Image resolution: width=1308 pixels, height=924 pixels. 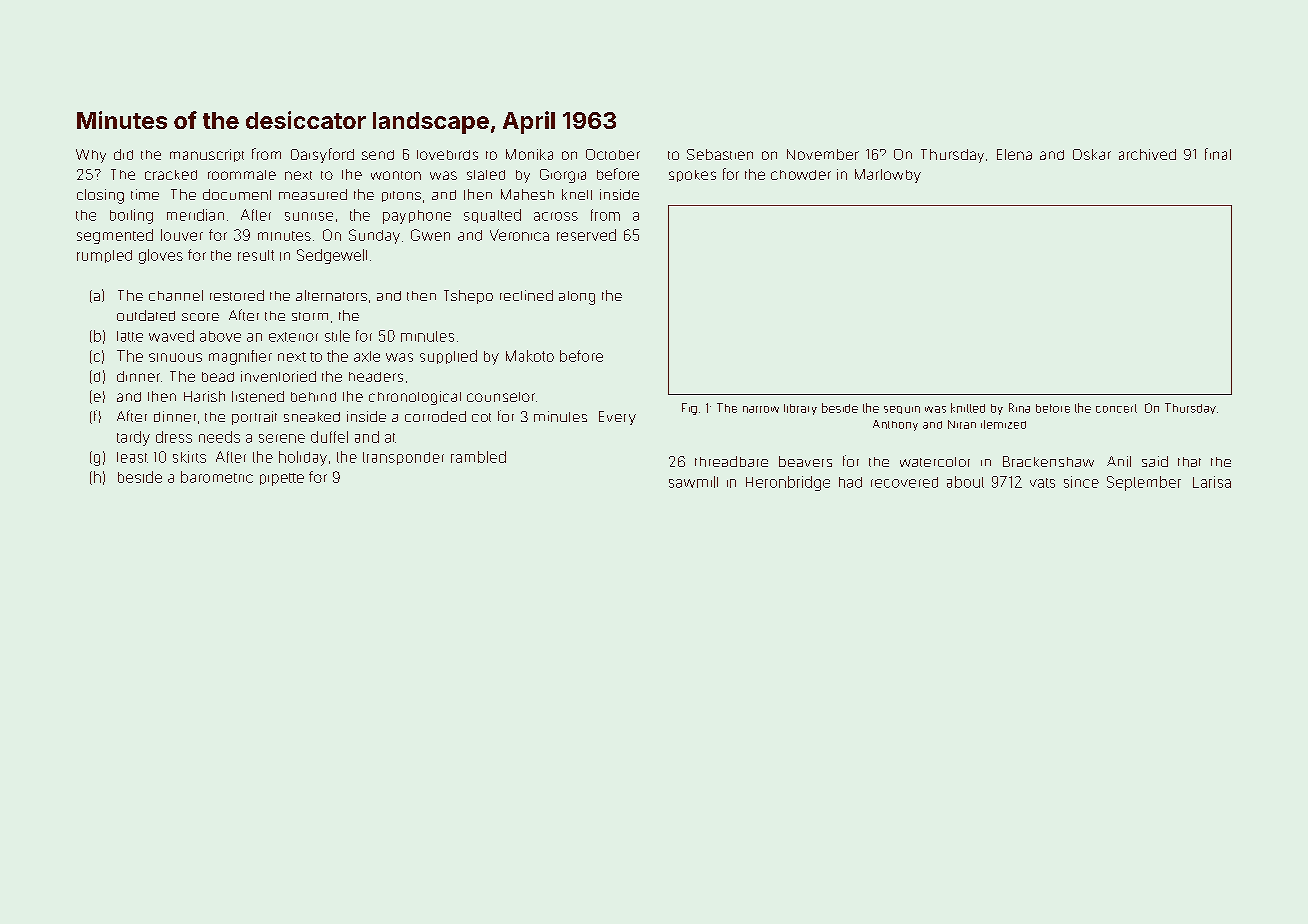 What do you see at coordinates (123, 154) in the screenshot?
I see `did` at bounding box center [123, 154].
